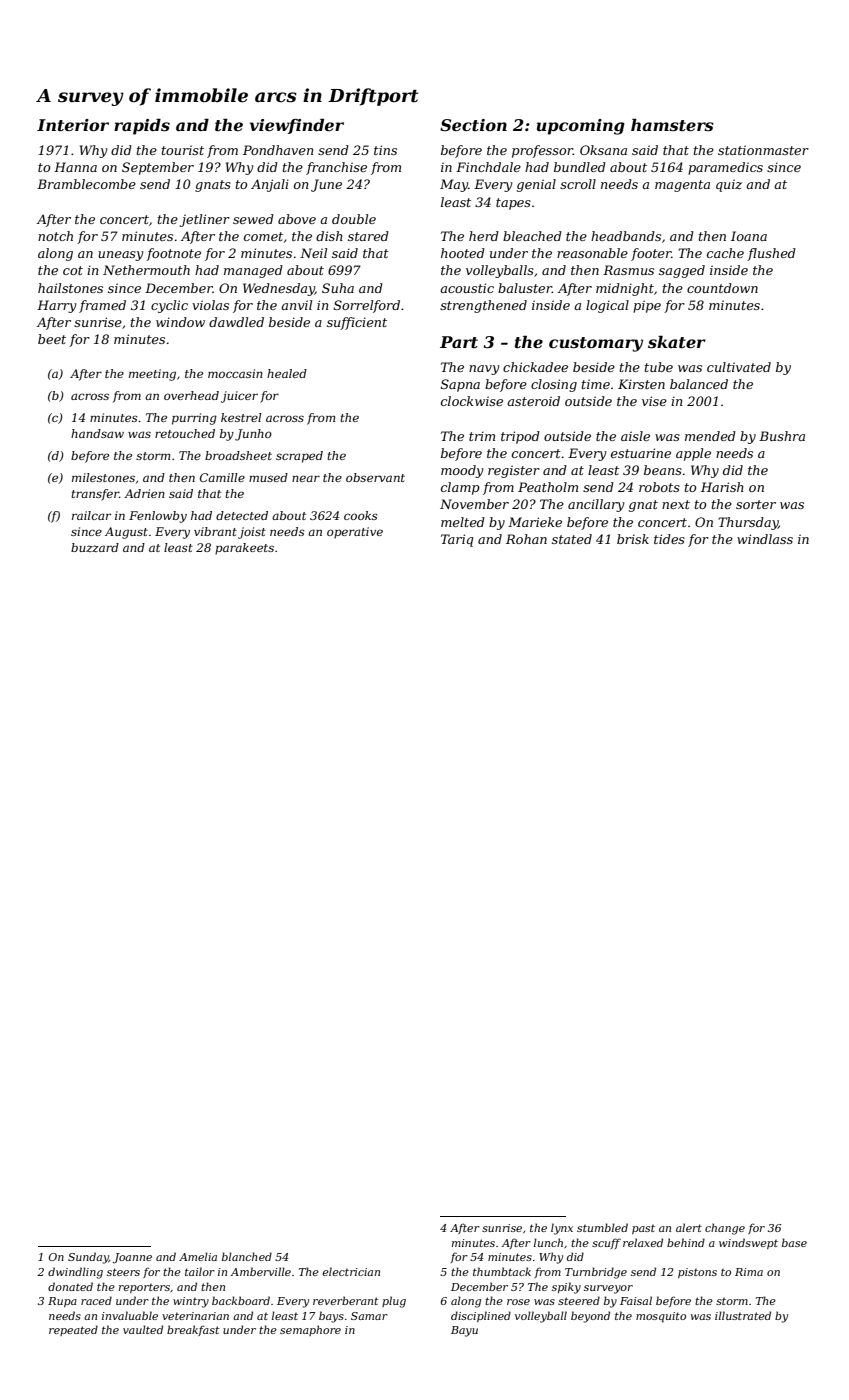  Describe the element at coordinates (710, 436) in the image. I see `mended` at that location.
